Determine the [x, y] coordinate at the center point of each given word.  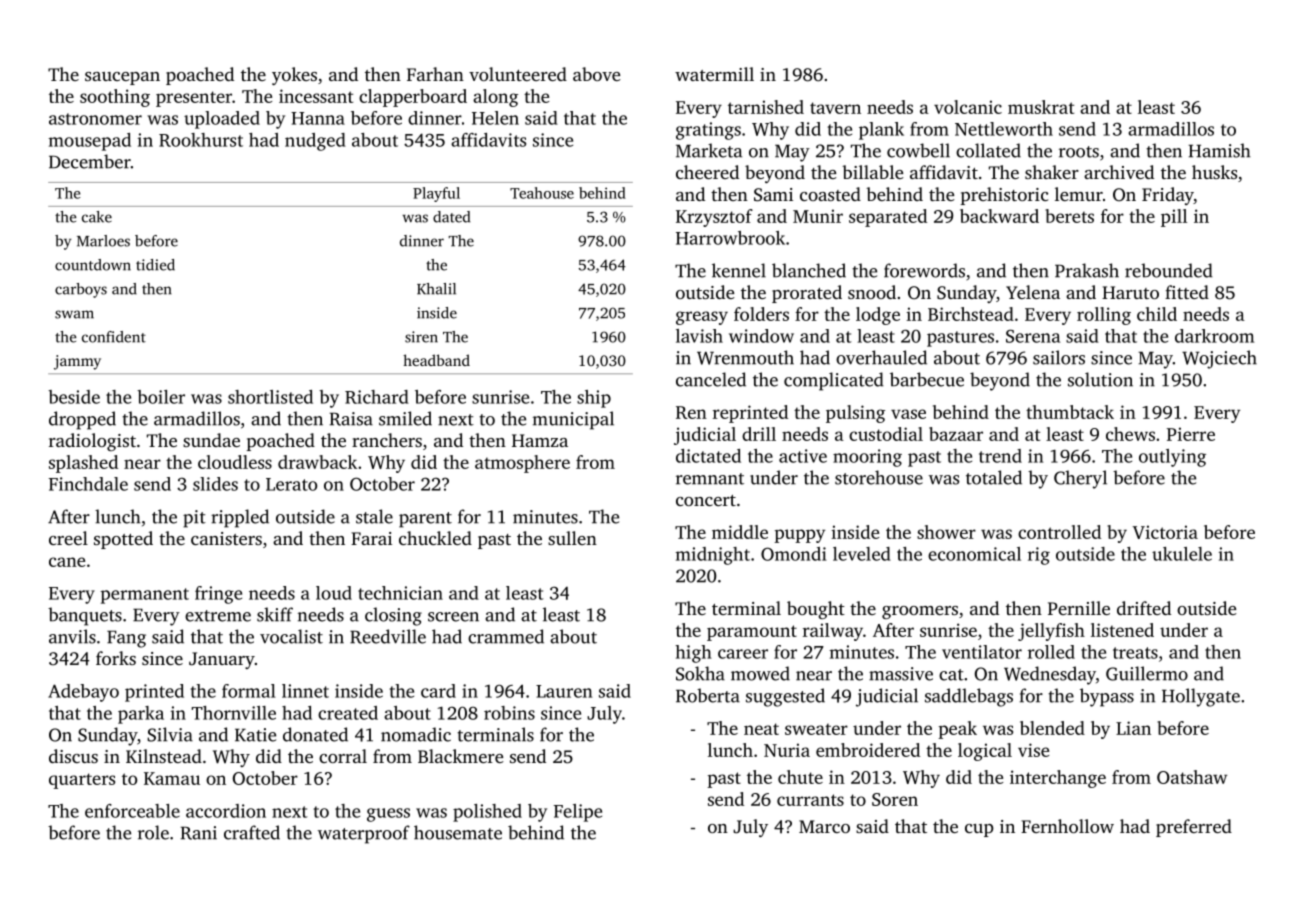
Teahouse [542, 193]
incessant [316, 96]
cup [979, 830]
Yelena [1033, 292]
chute [800, 777]
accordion [226, 811]
